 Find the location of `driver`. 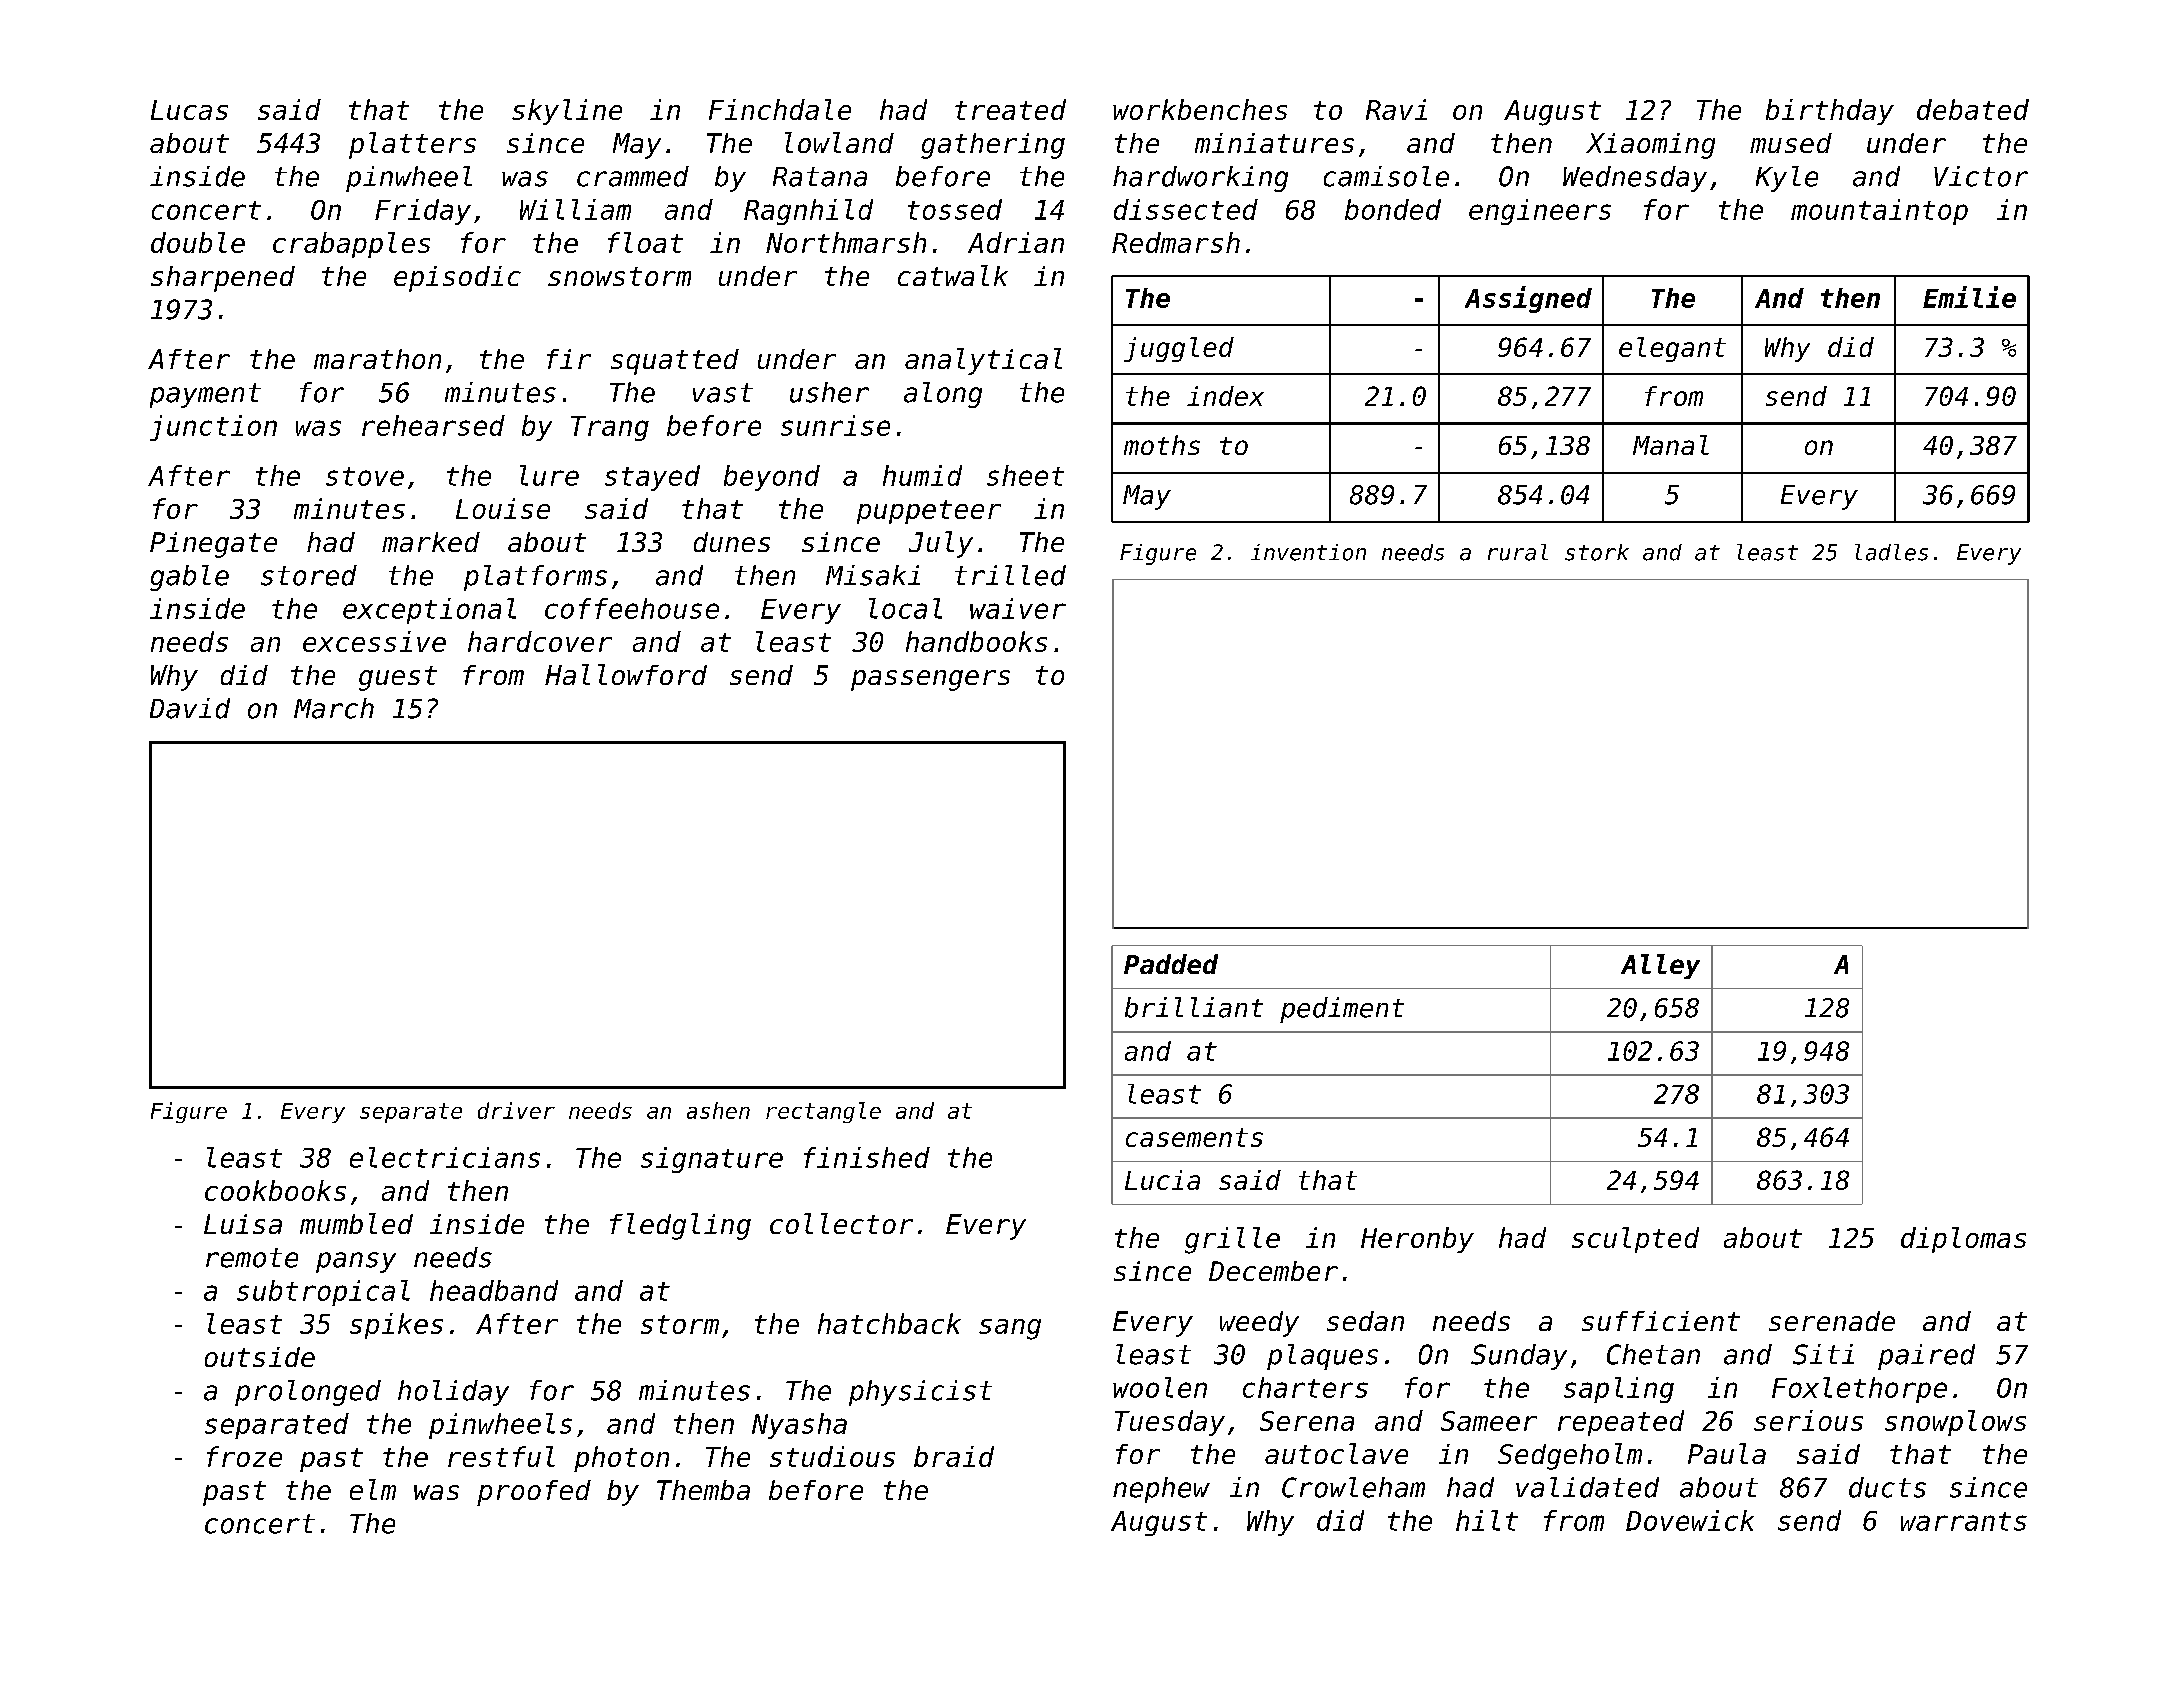

driver is located at coordinates (516, 1110).
